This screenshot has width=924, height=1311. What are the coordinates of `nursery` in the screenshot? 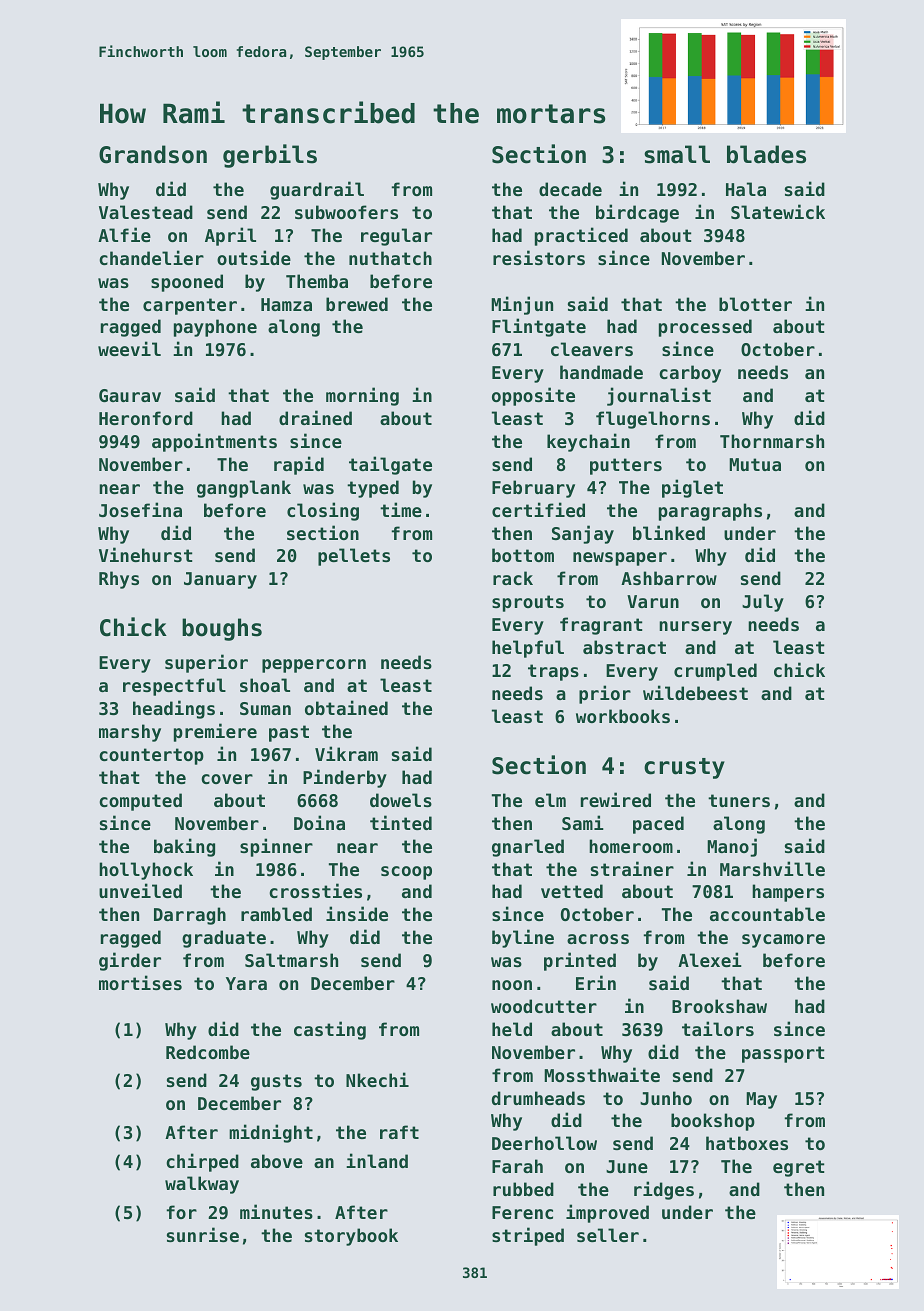 It's located at (695, 628).
